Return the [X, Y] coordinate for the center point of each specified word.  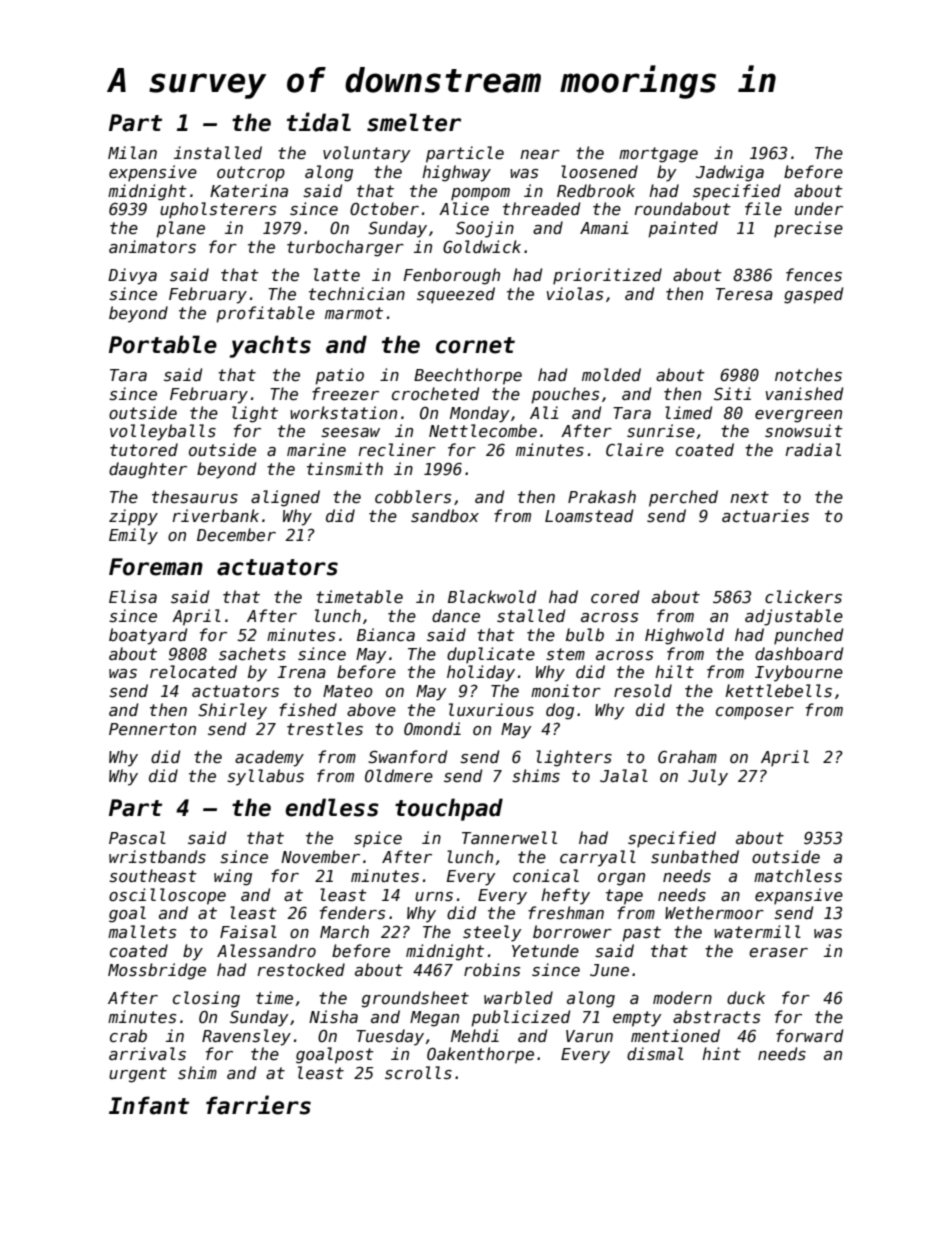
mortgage [658, 155]
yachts [270, 346]
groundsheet [415, 999]
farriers [258, 1105]
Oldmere [399, 775]
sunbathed [695, 856]
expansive [799, 896]
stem [565, 654]
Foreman [156, 567]
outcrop [251, 174]
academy [269, 758]
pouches [565, 395]
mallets [142, 932]
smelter [414, 122]
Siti [732, 393]
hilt [674, 671]
